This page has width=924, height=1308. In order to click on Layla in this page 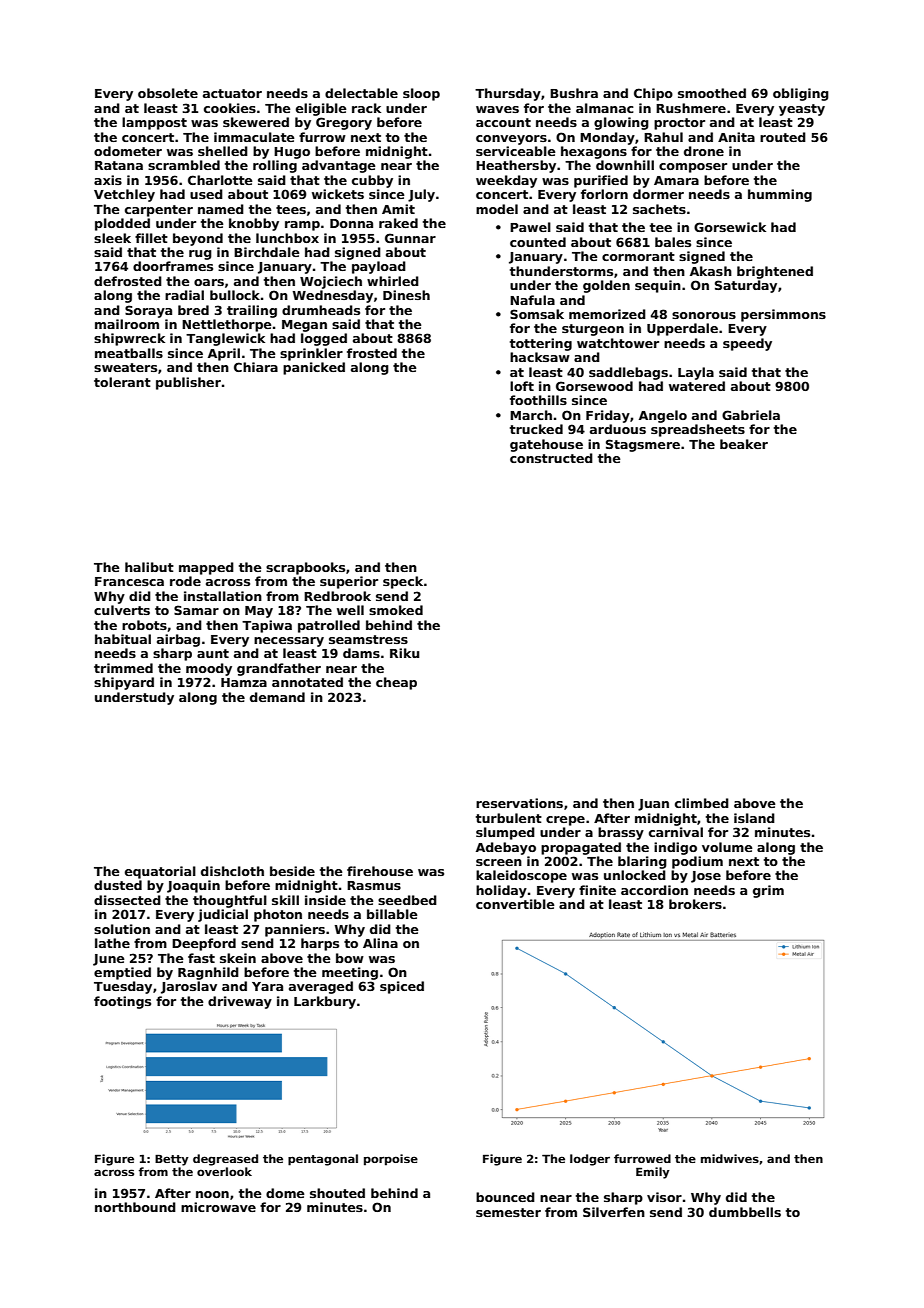, I will do `click(696, 373)`.
